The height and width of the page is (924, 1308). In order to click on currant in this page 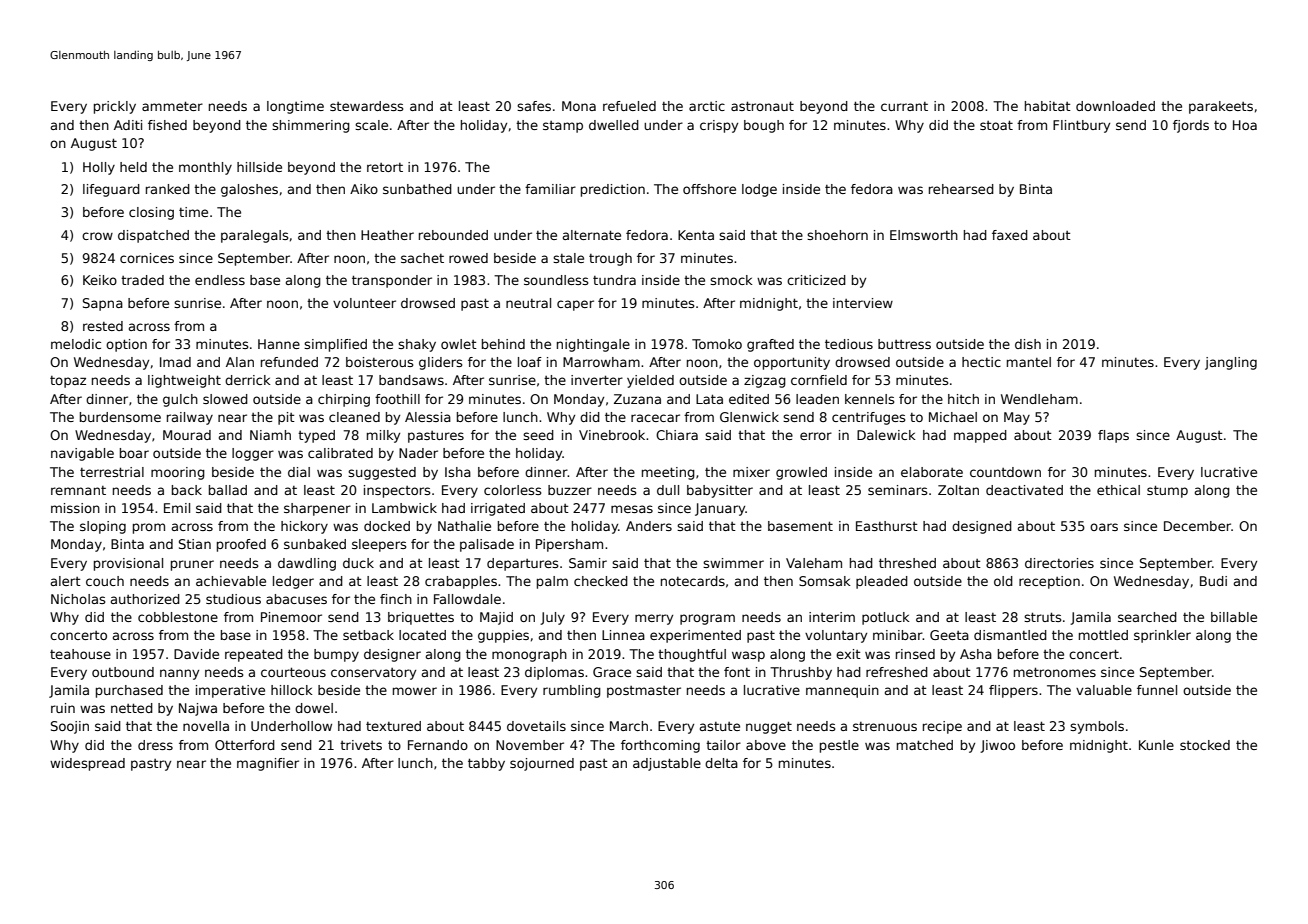, I will do `click(904, 106)`.
